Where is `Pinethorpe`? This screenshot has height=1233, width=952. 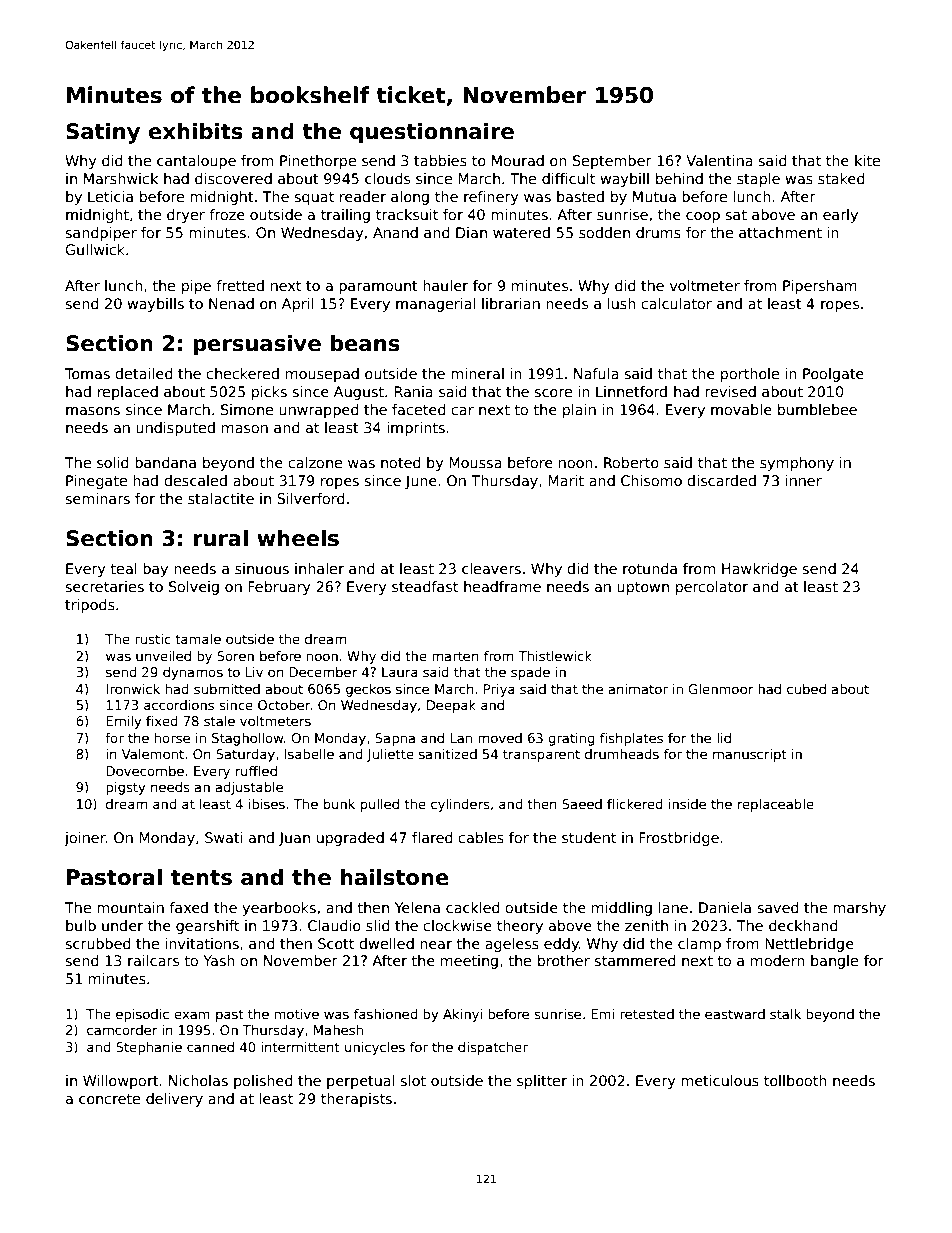
Pinethorpe is located at coordinates (318, 162).
